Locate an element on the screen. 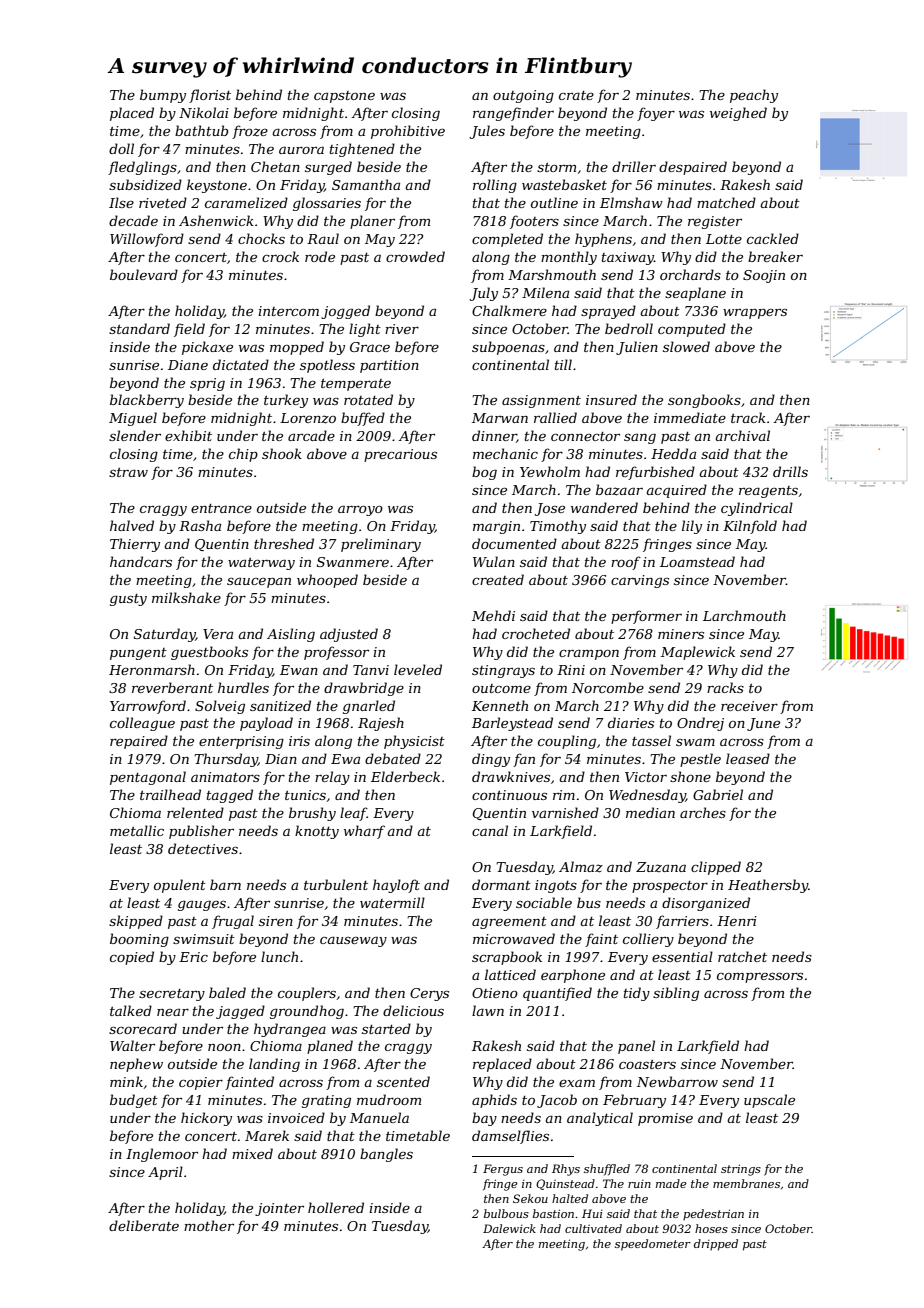 This screenshot has height=1308, width=924. cackled is located at coordinates (773, 238).
